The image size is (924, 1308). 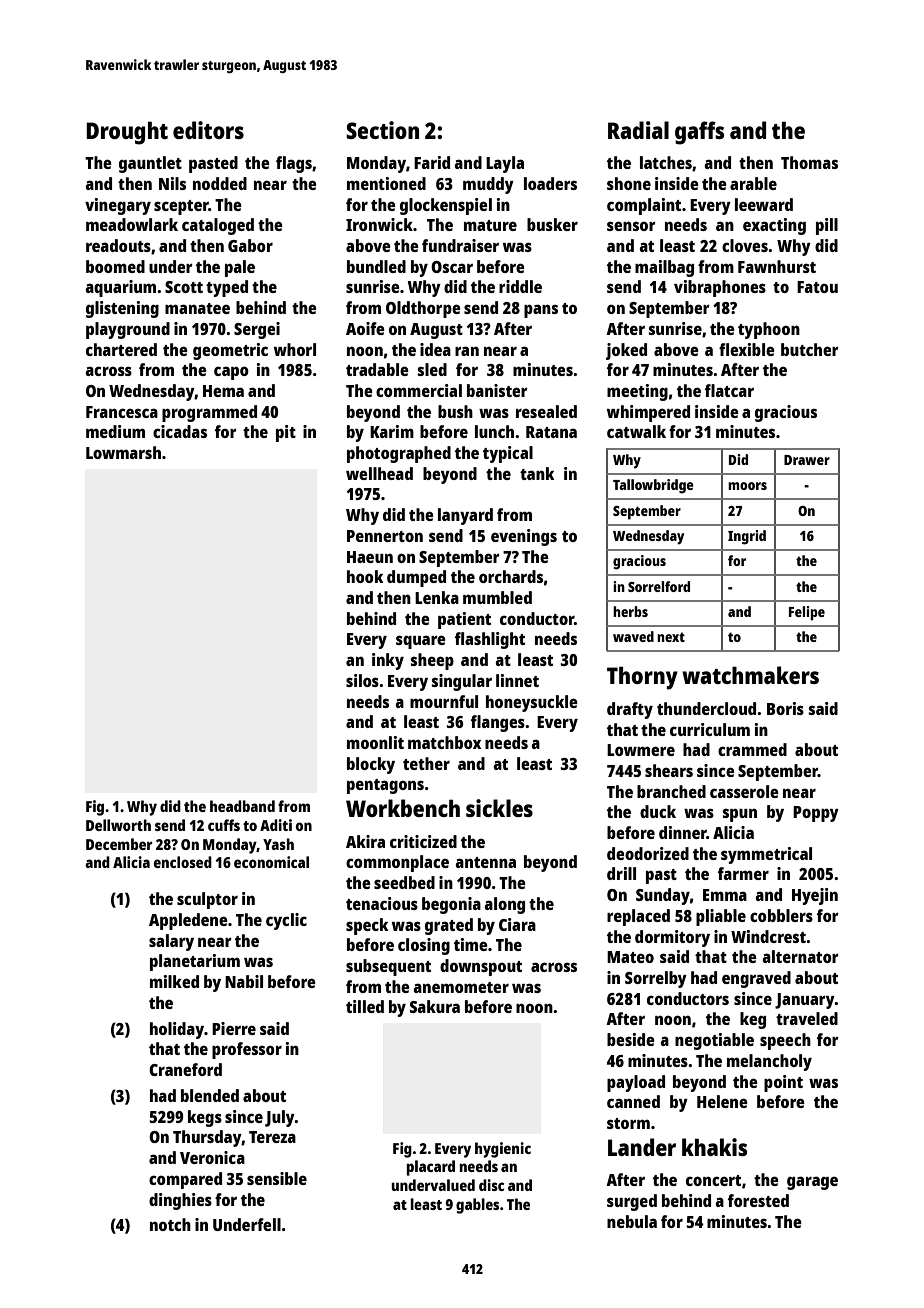 What do you see at coordinates (362, 680) in the screenshot?
I see `silos` at bounding box center [362, 680].
